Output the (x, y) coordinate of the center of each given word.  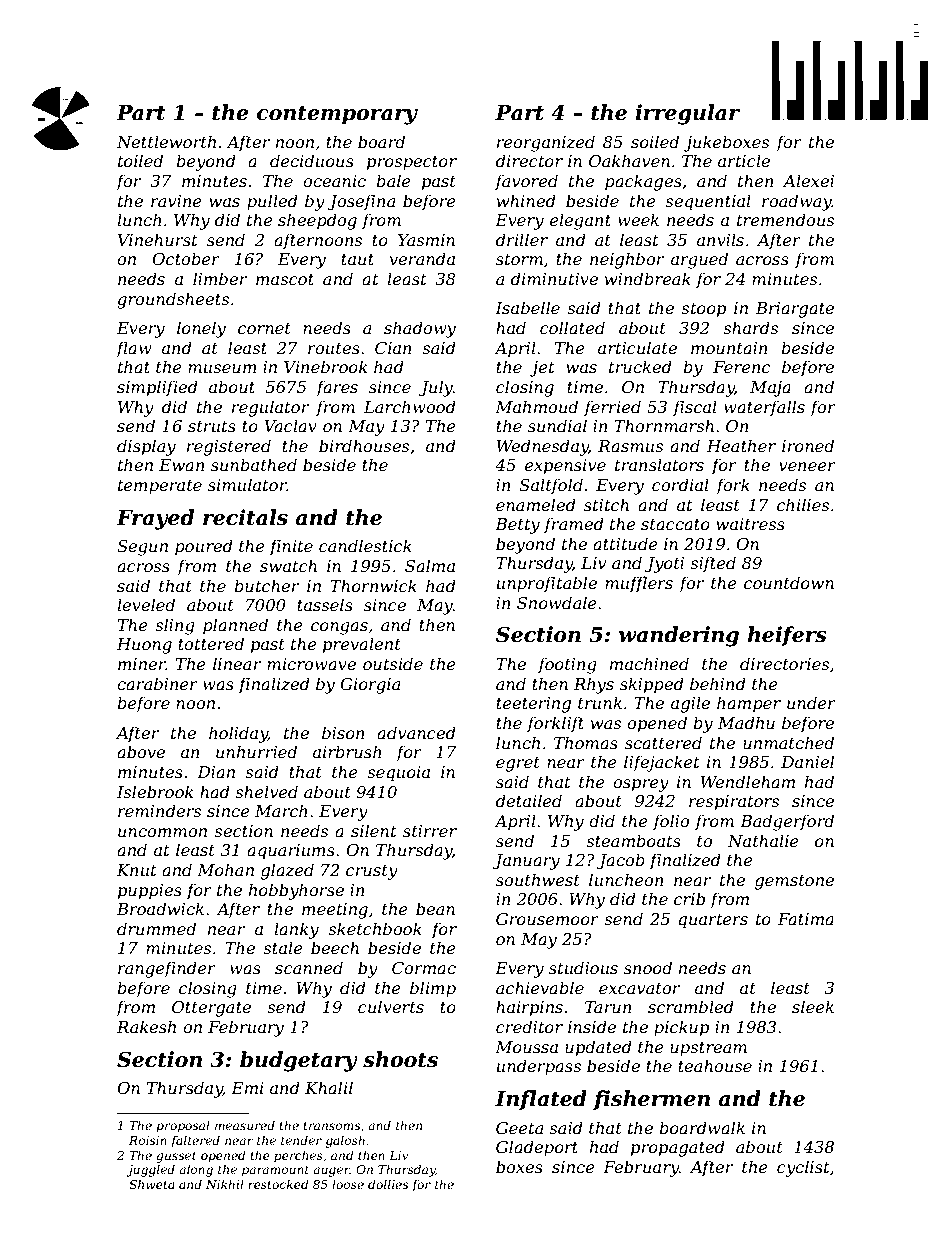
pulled (272, 202)
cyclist (803, 1168)
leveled (146, 604)
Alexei (808, 180)
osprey (641, 785)
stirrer (430, 831)
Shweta (152, 1184)
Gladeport (537, 1148)
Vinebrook (326, 366)
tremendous (785, 219)
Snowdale (557, 602)
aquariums (291, 852)
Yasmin (426, 240)
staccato (675, 524)
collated (572, 327)
